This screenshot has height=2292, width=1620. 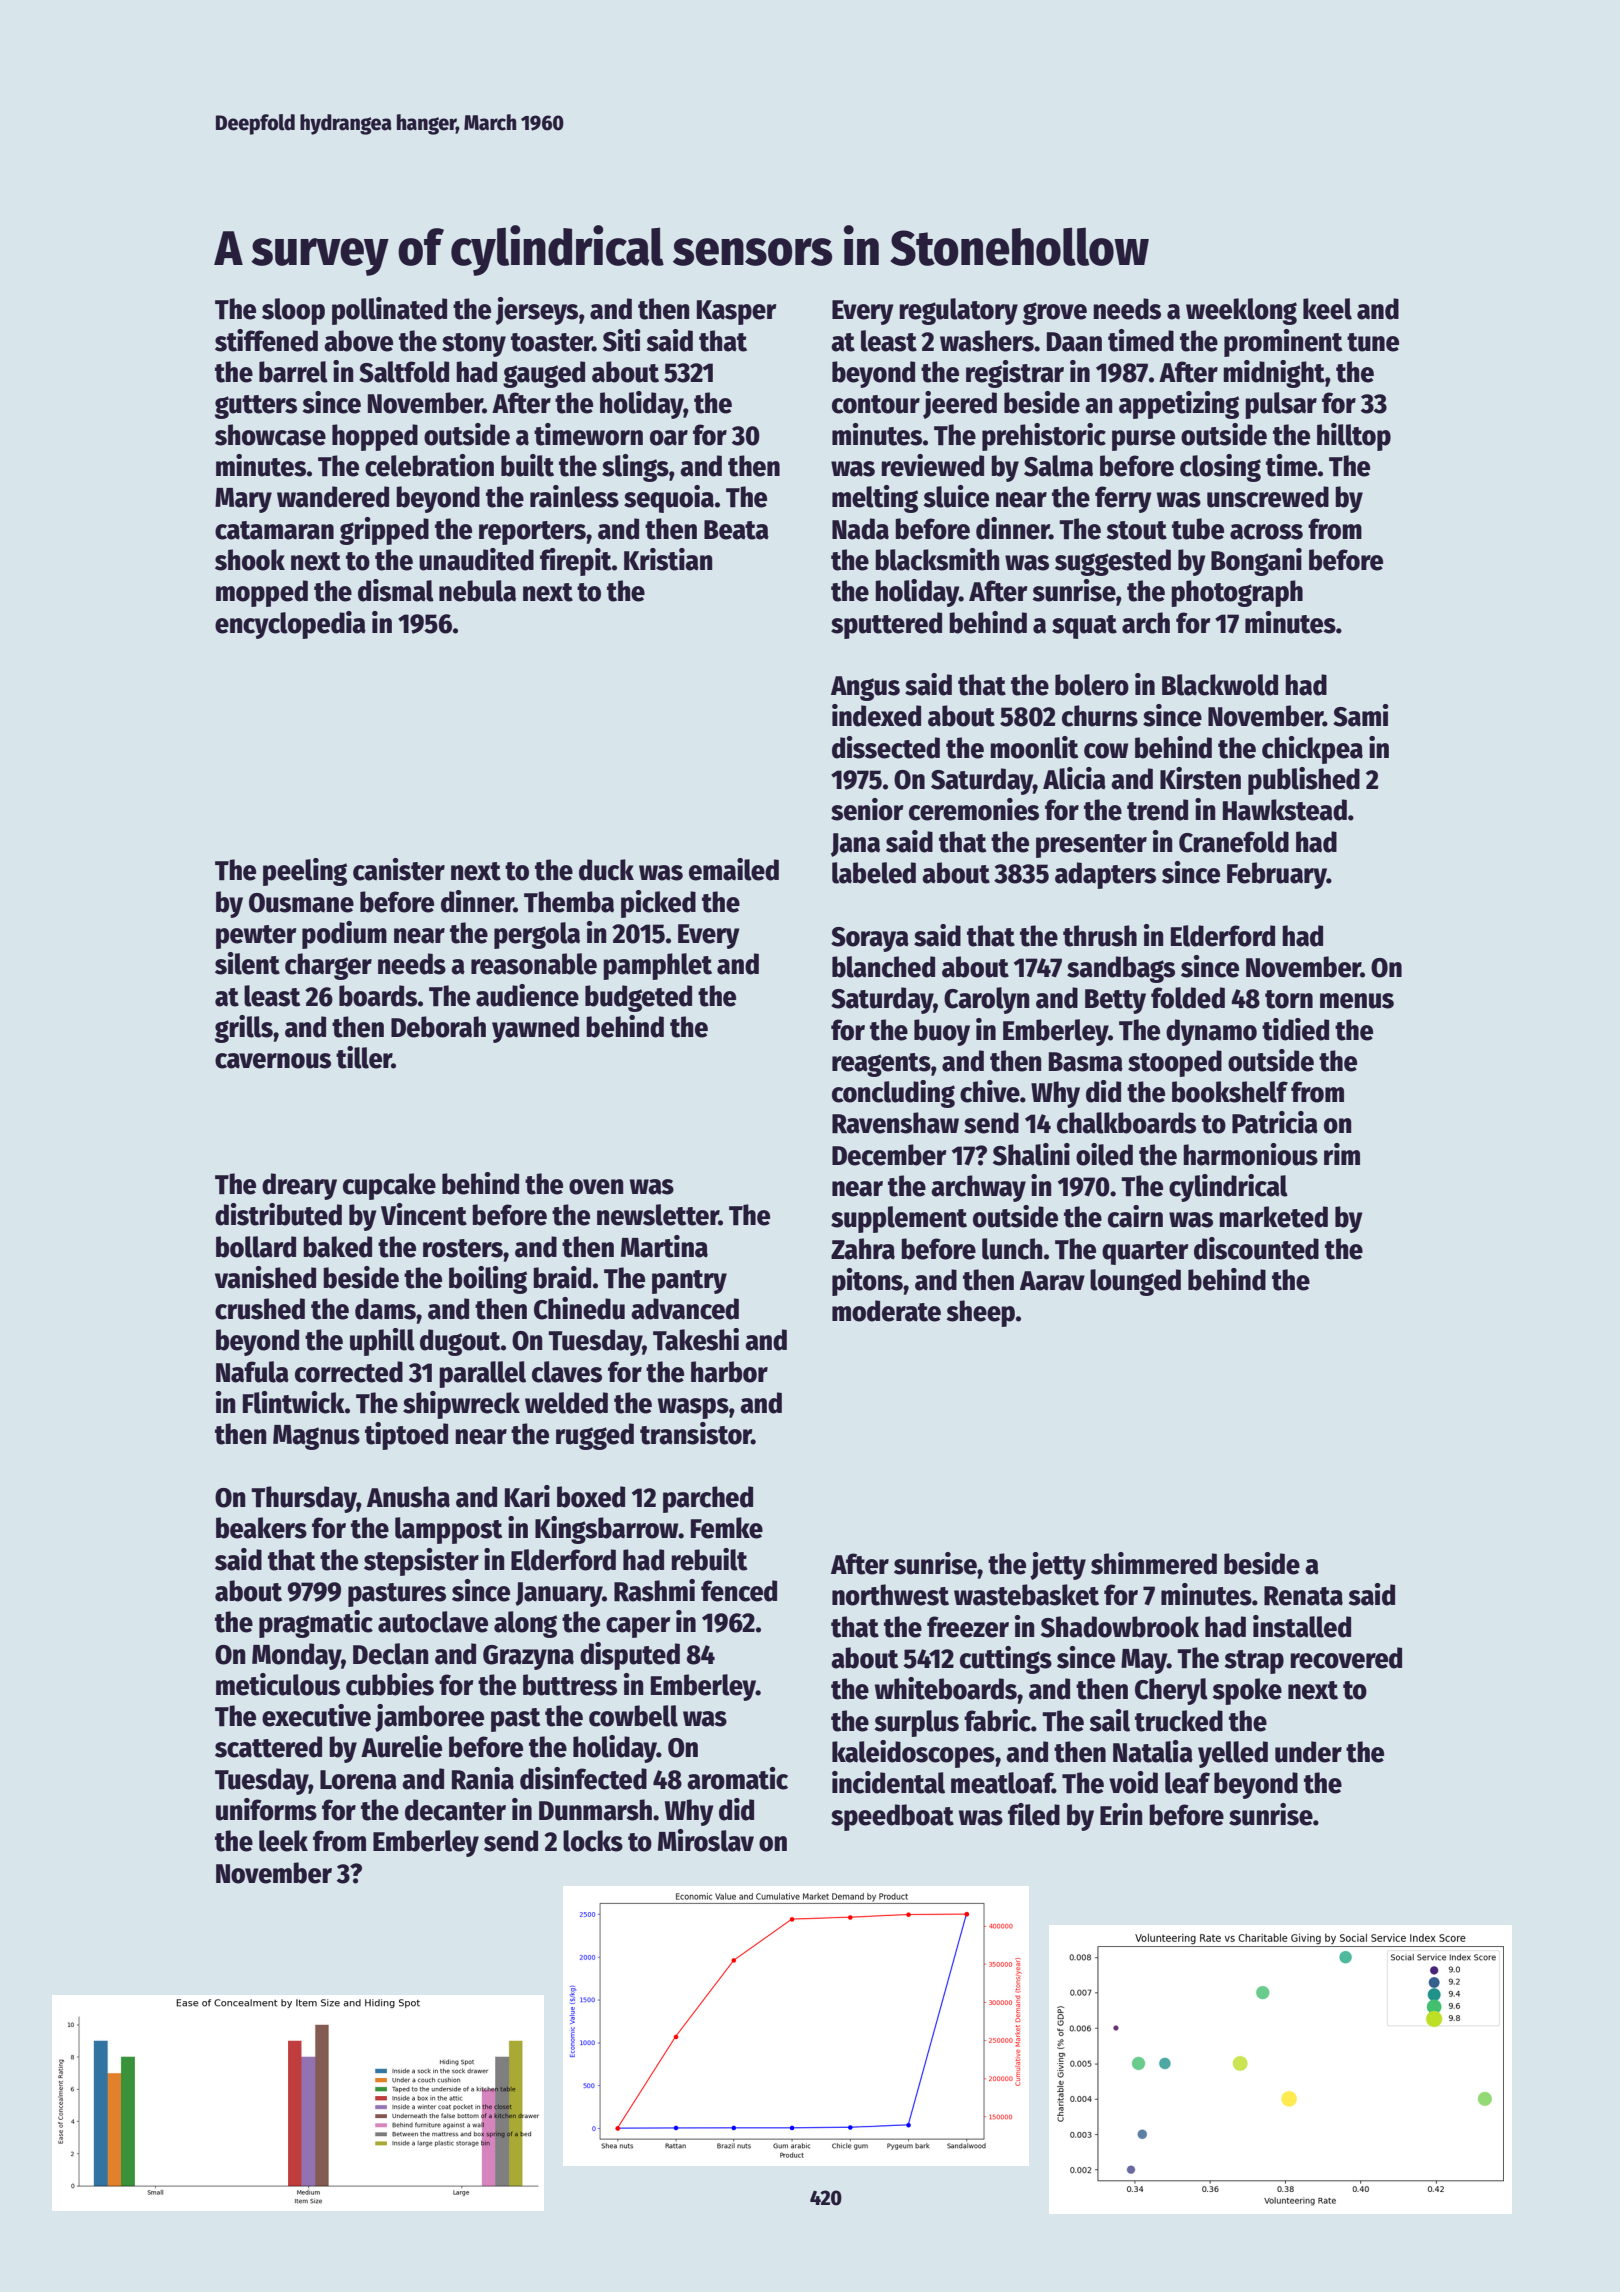 What do you see at coordinates (532, 533) in the screenshot?
I see `reporters` at bounding box center [532, 533].
